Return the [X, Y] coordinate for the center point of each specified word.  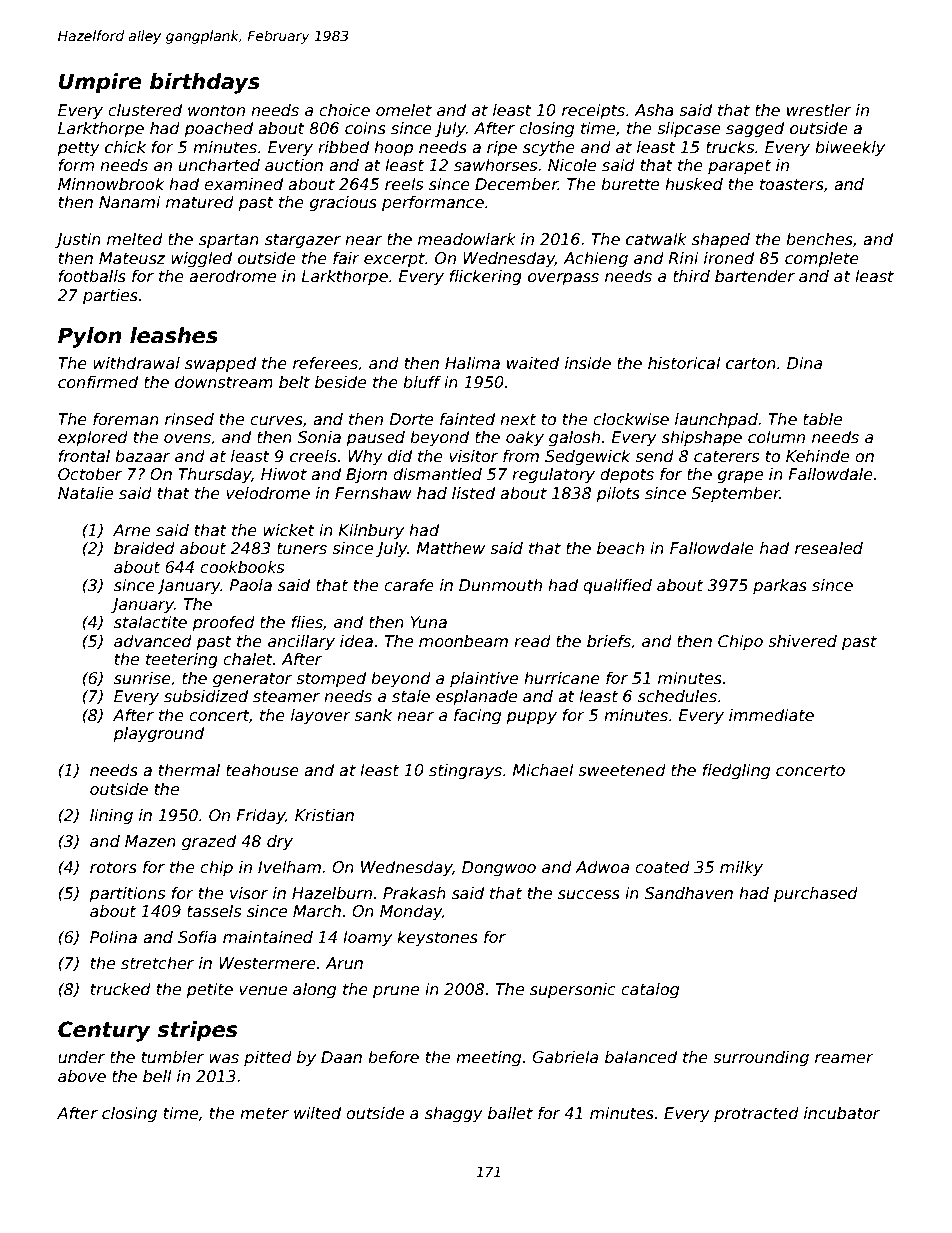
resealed [829, 548]
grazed [209, 842]
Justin [78, 240]
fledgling [736, 771]
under [81, 1057]
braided [144, 548]
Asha [654, 110]
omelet [404, 110]
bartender [755, 276]
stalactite [150, 622]
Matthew [451, 548]
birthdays [205, 83]
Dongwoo [499, 868]
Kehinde [817, 456]
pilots [618, 494]
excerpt [394, 260]
